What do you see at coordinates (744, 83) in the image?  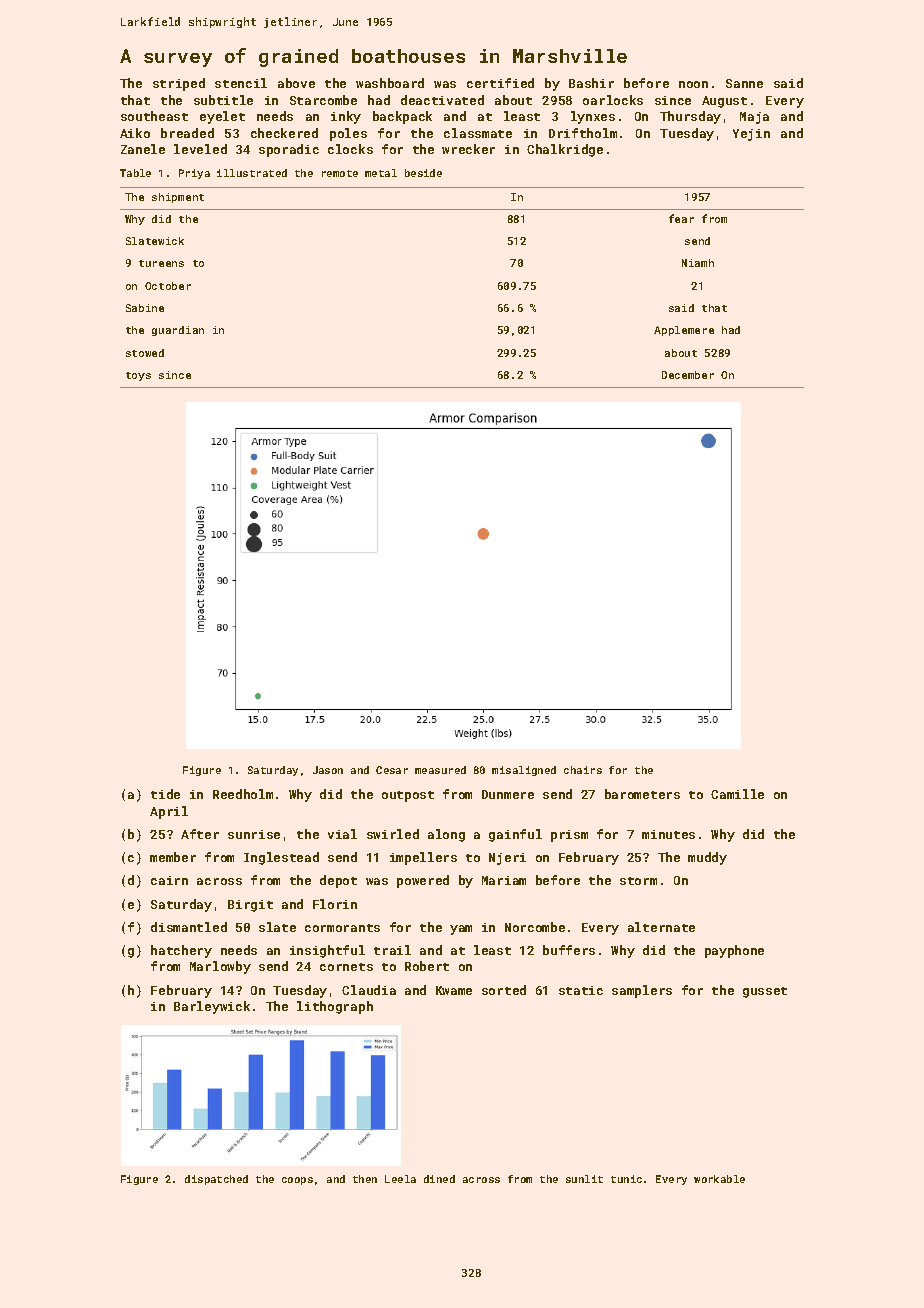 I see `Sanne` at bounding box center [744, 83].
